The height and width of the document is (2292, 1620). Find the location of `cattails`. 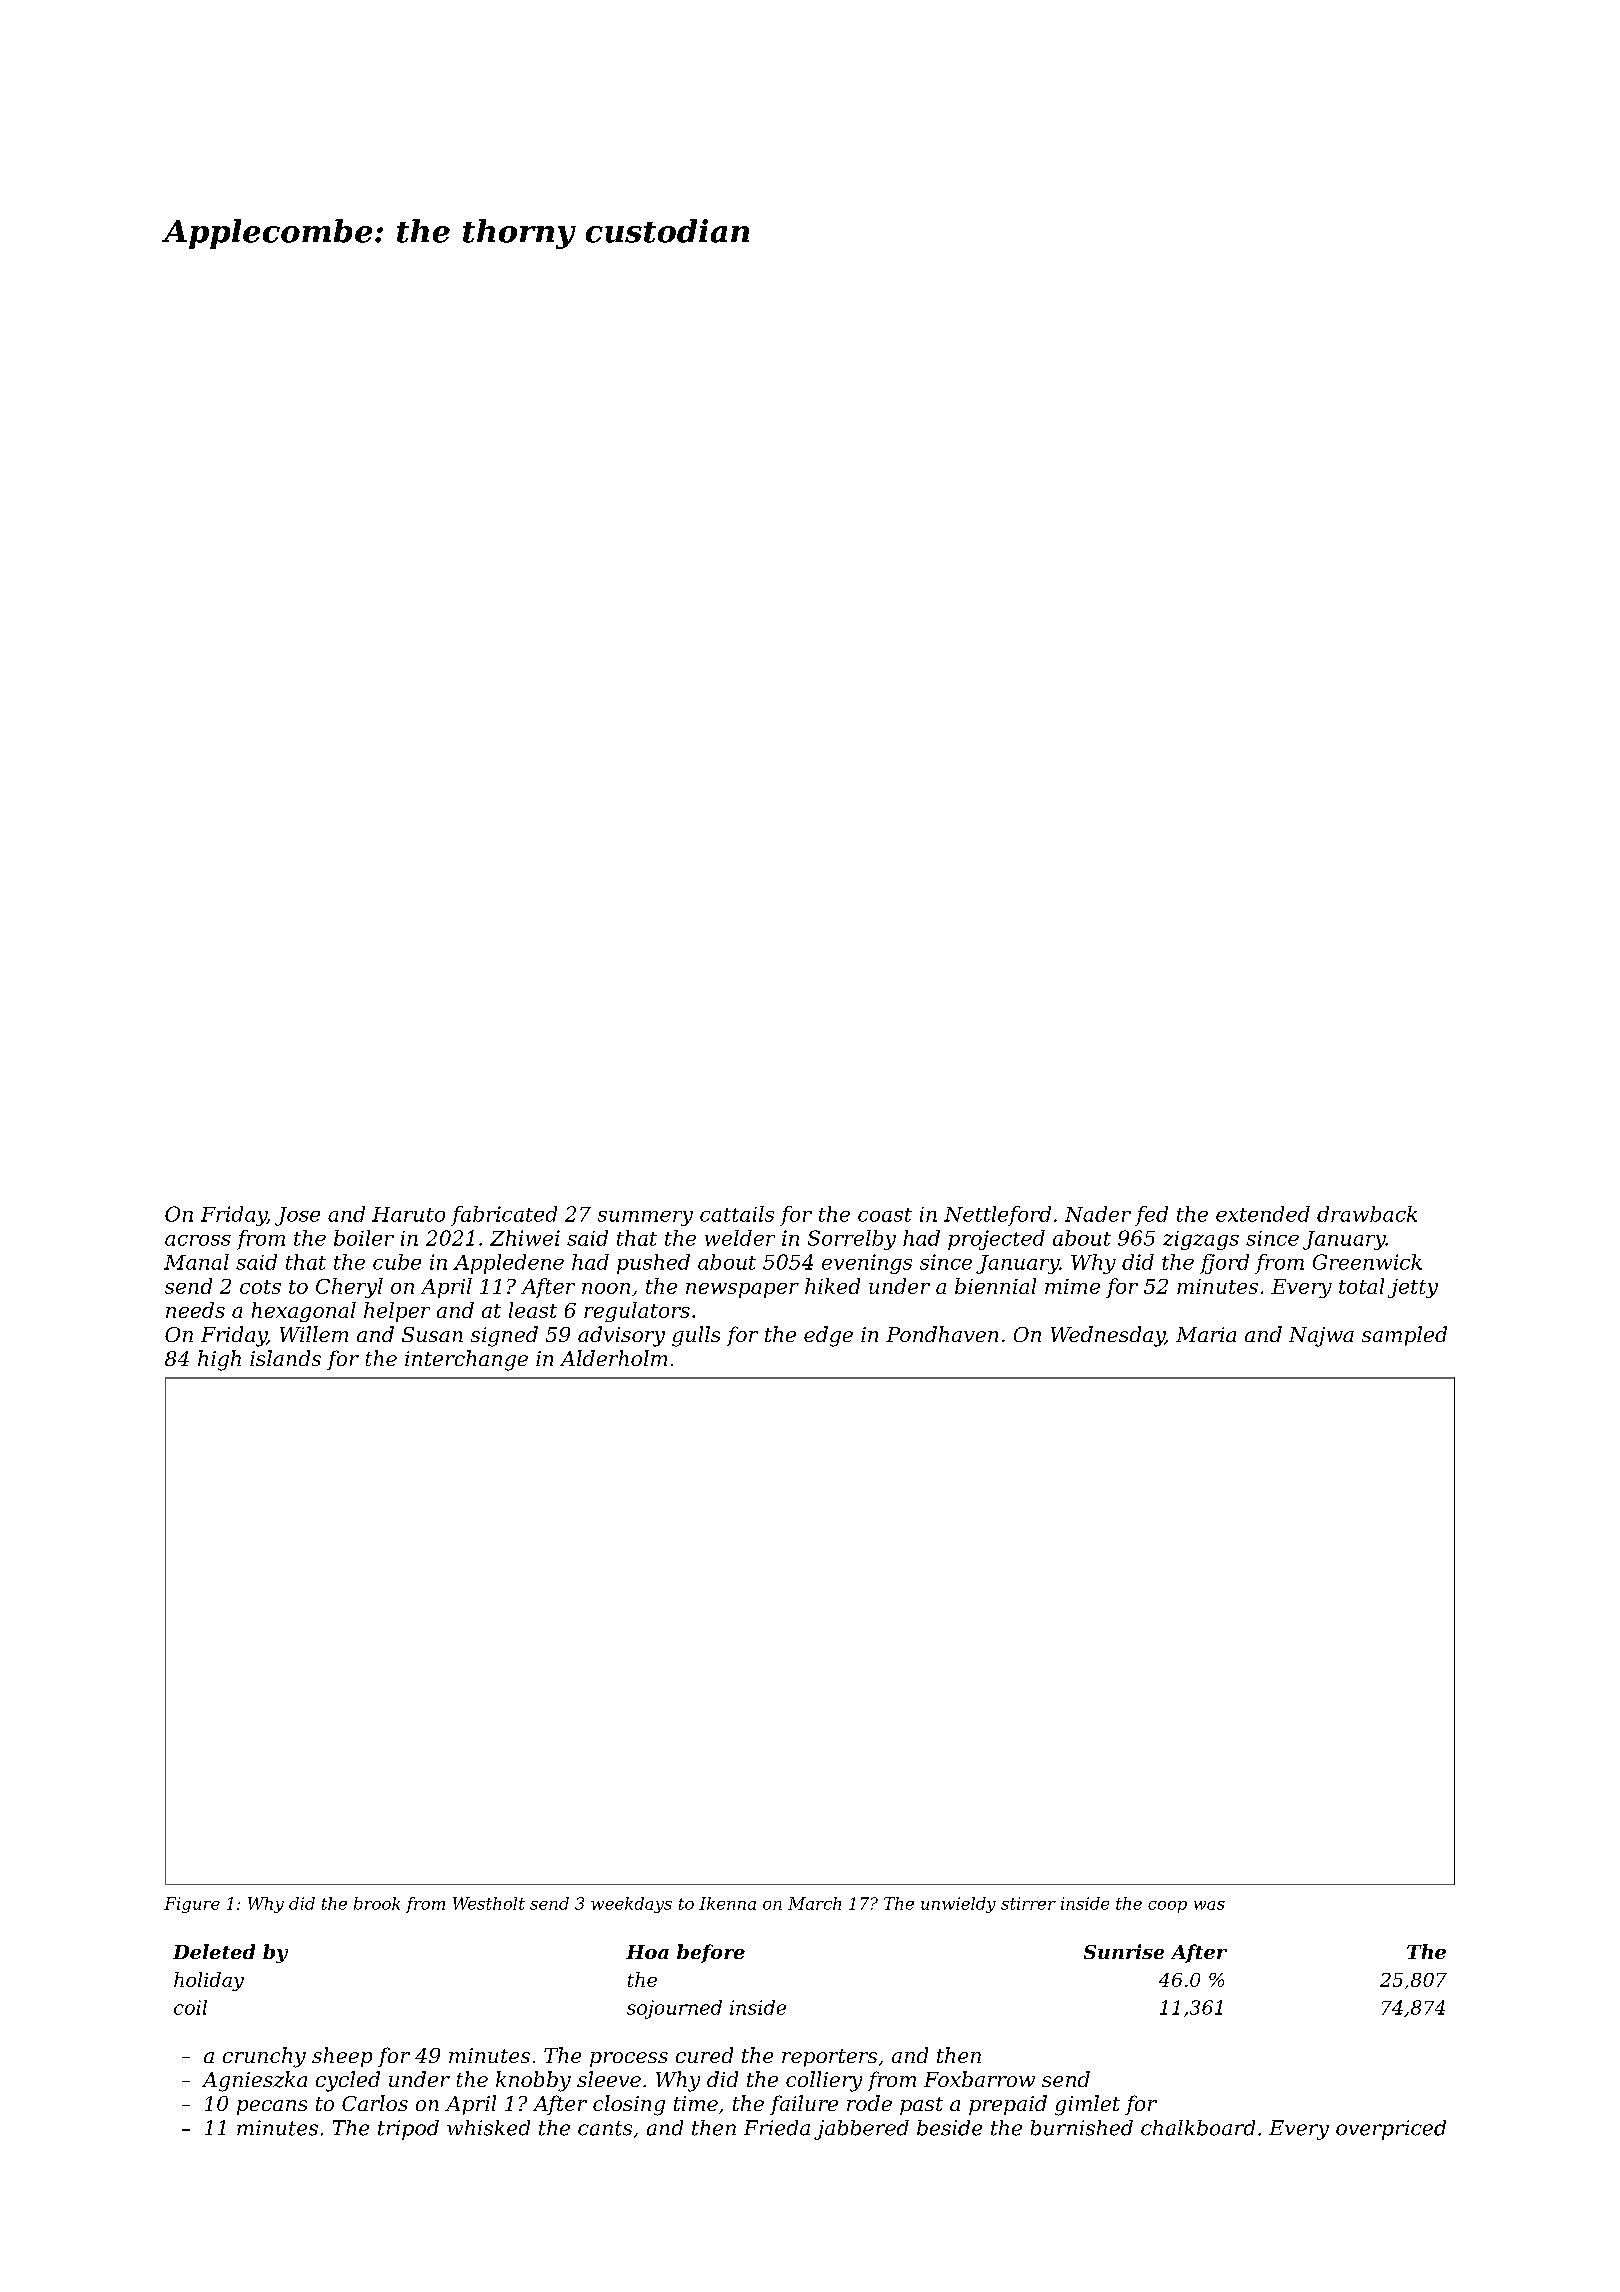

cattails is located at coordinates (737, 1214).
